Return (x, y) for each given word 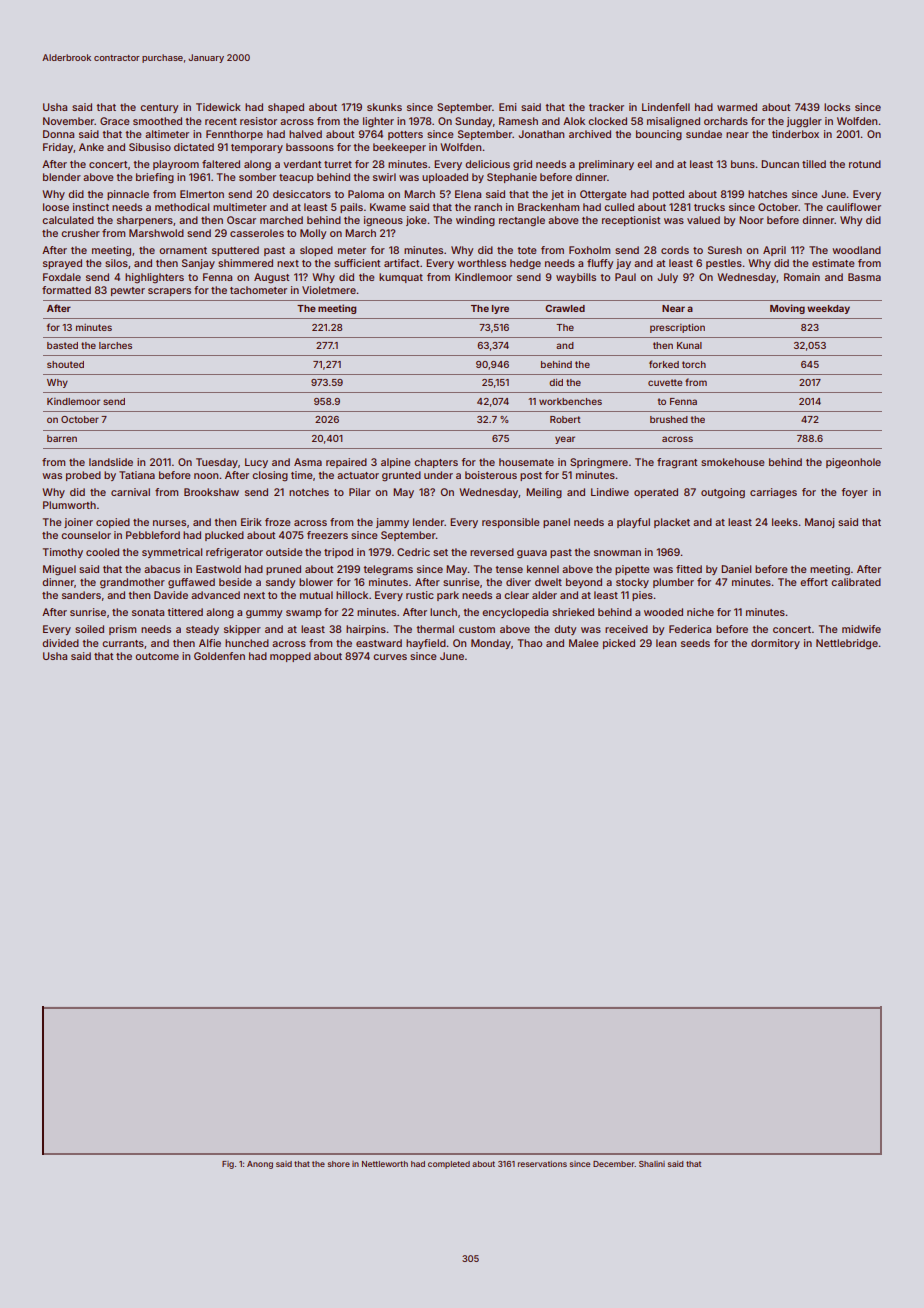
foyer (854, 493)
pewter (128, 291)
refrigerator (234, 553)
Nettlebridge (847, 644)
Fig (228, 1165)
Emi (507, 107)
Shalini (652, 1164)
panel (556, 523)
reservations (542, 1164)
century (159, 108)
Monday (491, 644)
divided (60, 643)
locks (837, 107)
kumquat (401, 278)
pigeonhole (853, 463)
